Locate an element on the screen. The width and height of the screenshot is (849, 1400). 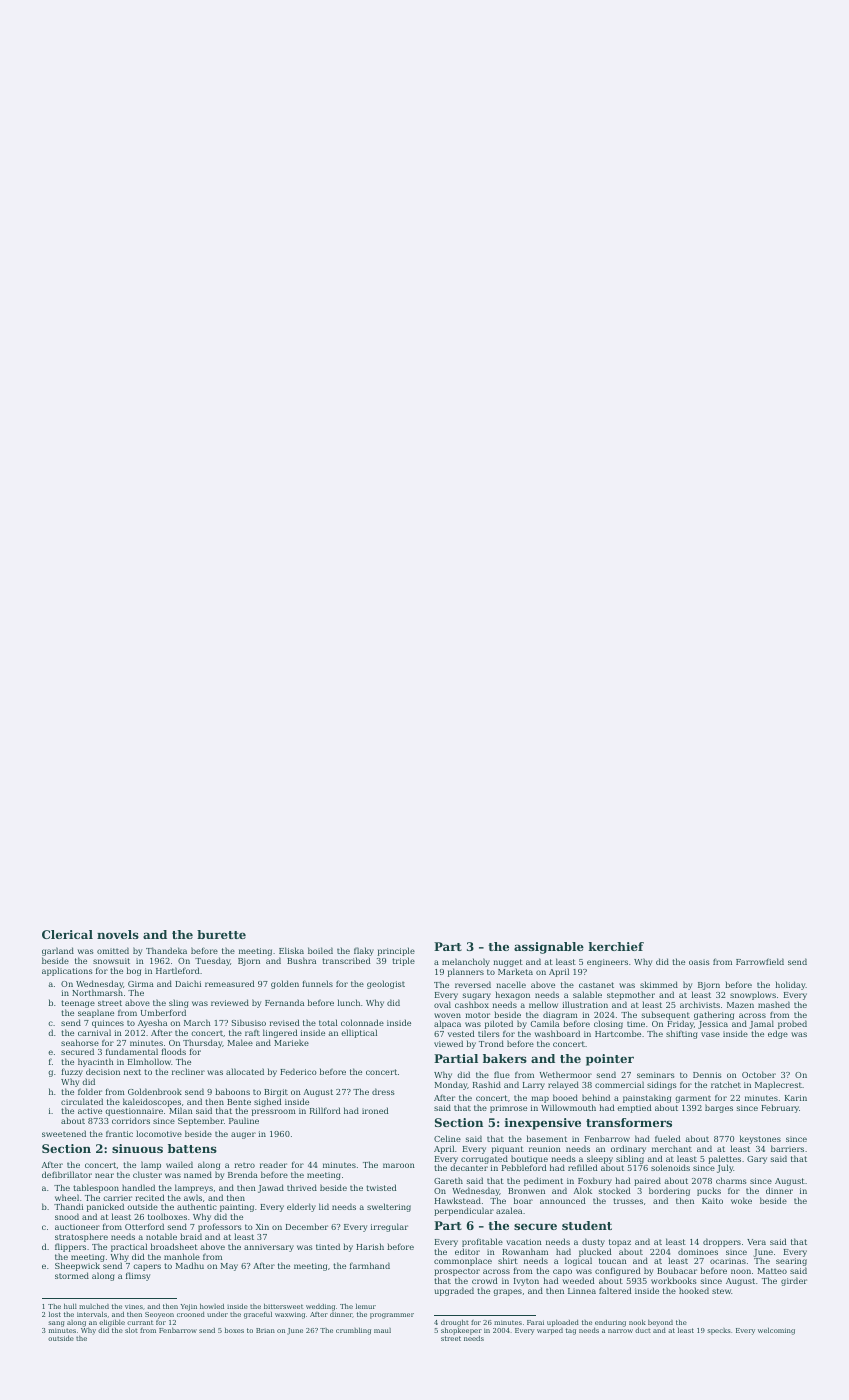
slot is located at coordinates (131, 1330).
